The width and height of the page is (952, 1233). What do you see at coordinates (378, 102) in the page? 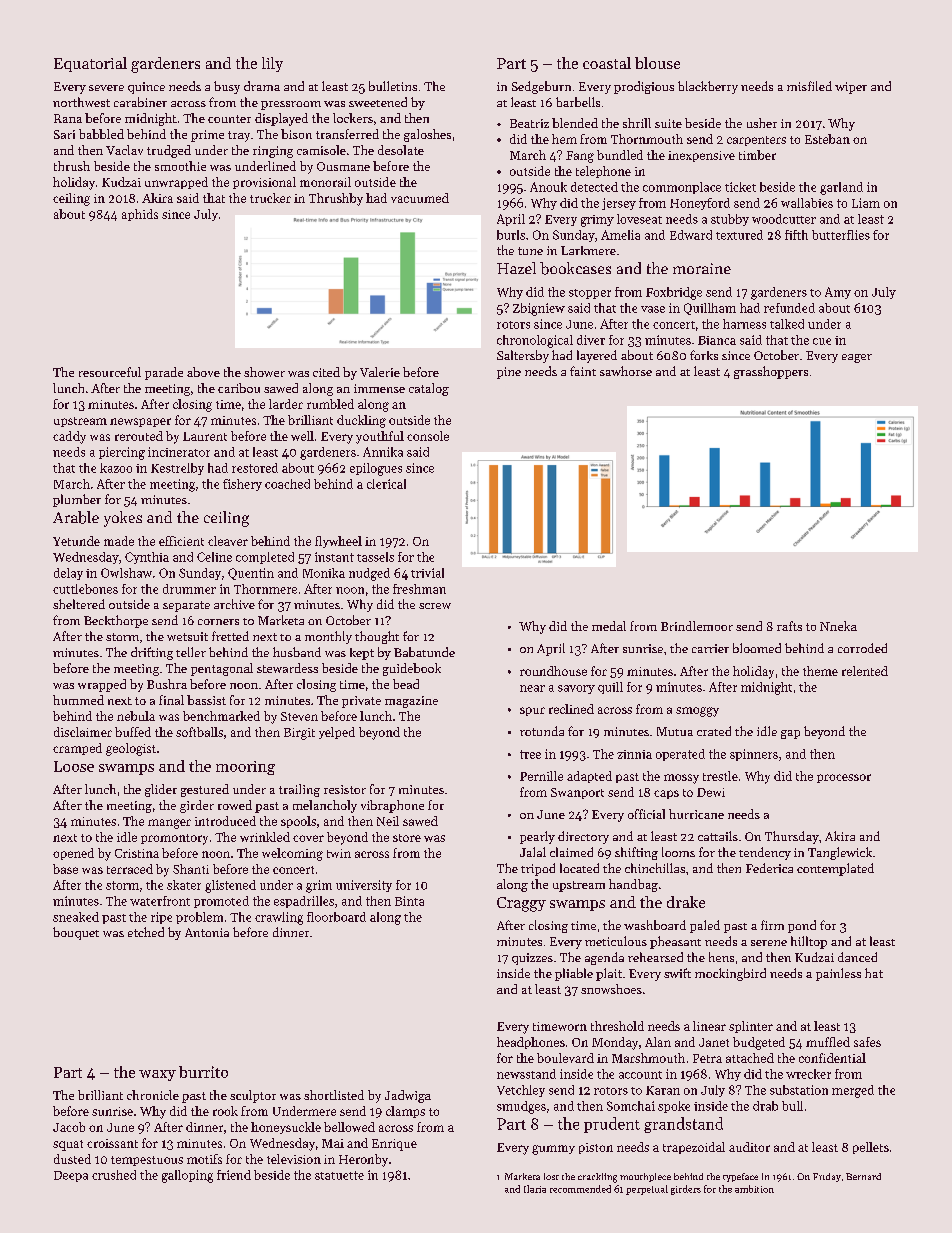
I see `sweetened` at bounding box center [378, 102].
